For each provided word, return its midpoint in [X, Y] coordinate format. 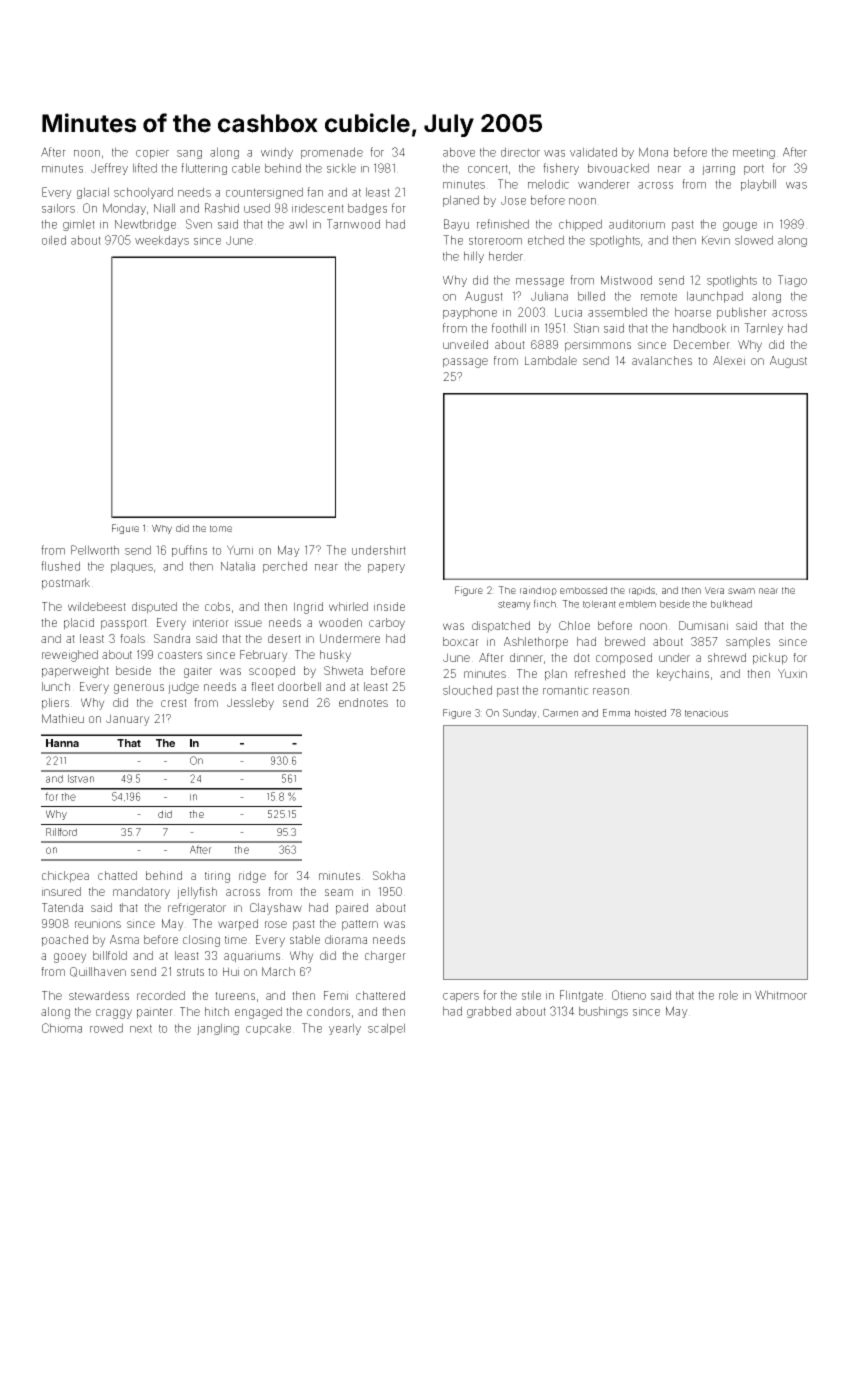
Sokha [389, 875]
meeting [754, 153]
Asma [124, 939]
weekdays [162, 241]
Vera [714, 590]
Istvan [81, 778]
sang [189, 154]
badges [367, 209]
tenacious [706, 713]
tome [221, 528]
